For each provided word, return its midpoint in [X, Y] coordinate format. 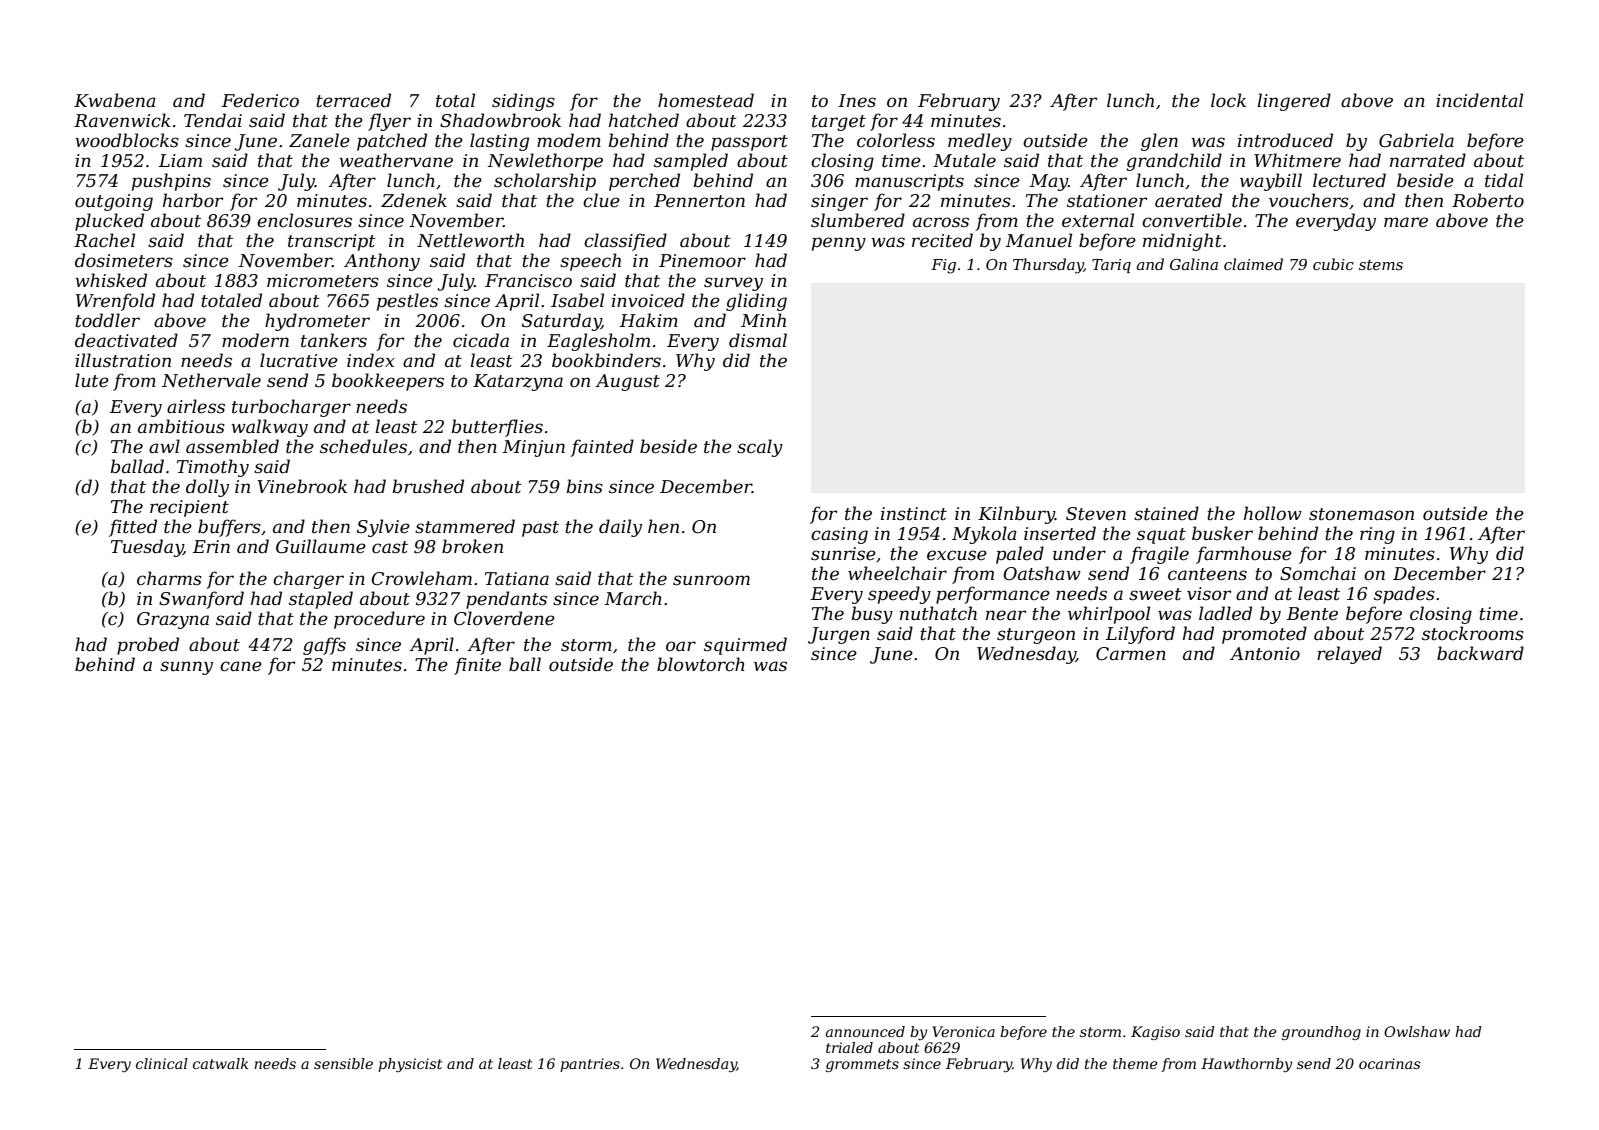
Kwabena [115, 100]
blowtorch [701, 664]
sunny [186, 668]
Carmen [1131, 654]
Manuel [1039, 240]
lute [92, 380]
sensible [343, 1063]
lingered [1294, 102]
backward [1480, 653]
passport [749, 143]
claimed [1253, 264]
